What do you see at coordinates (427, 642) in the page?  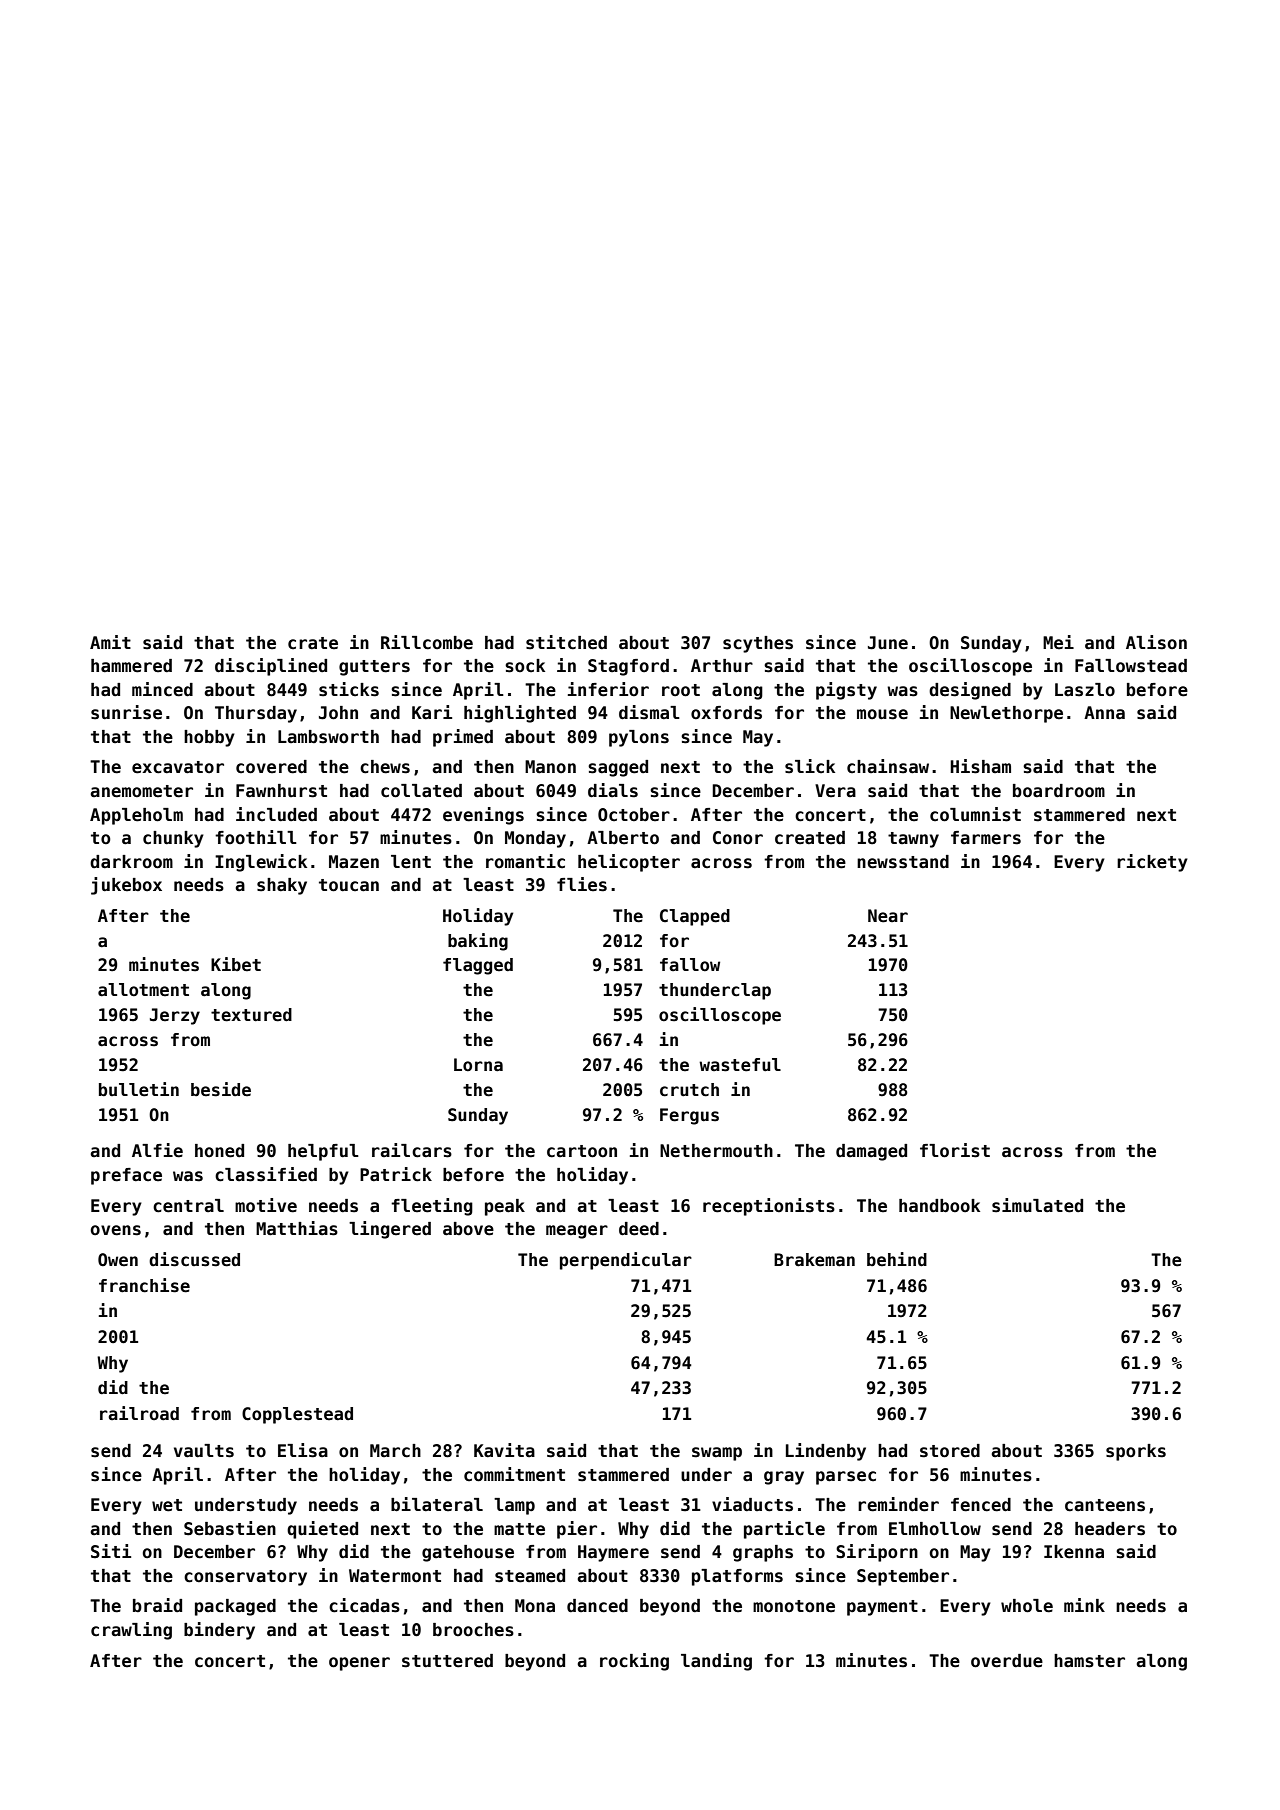 I see `Rillcombe` at bounding box center [427, 642].
